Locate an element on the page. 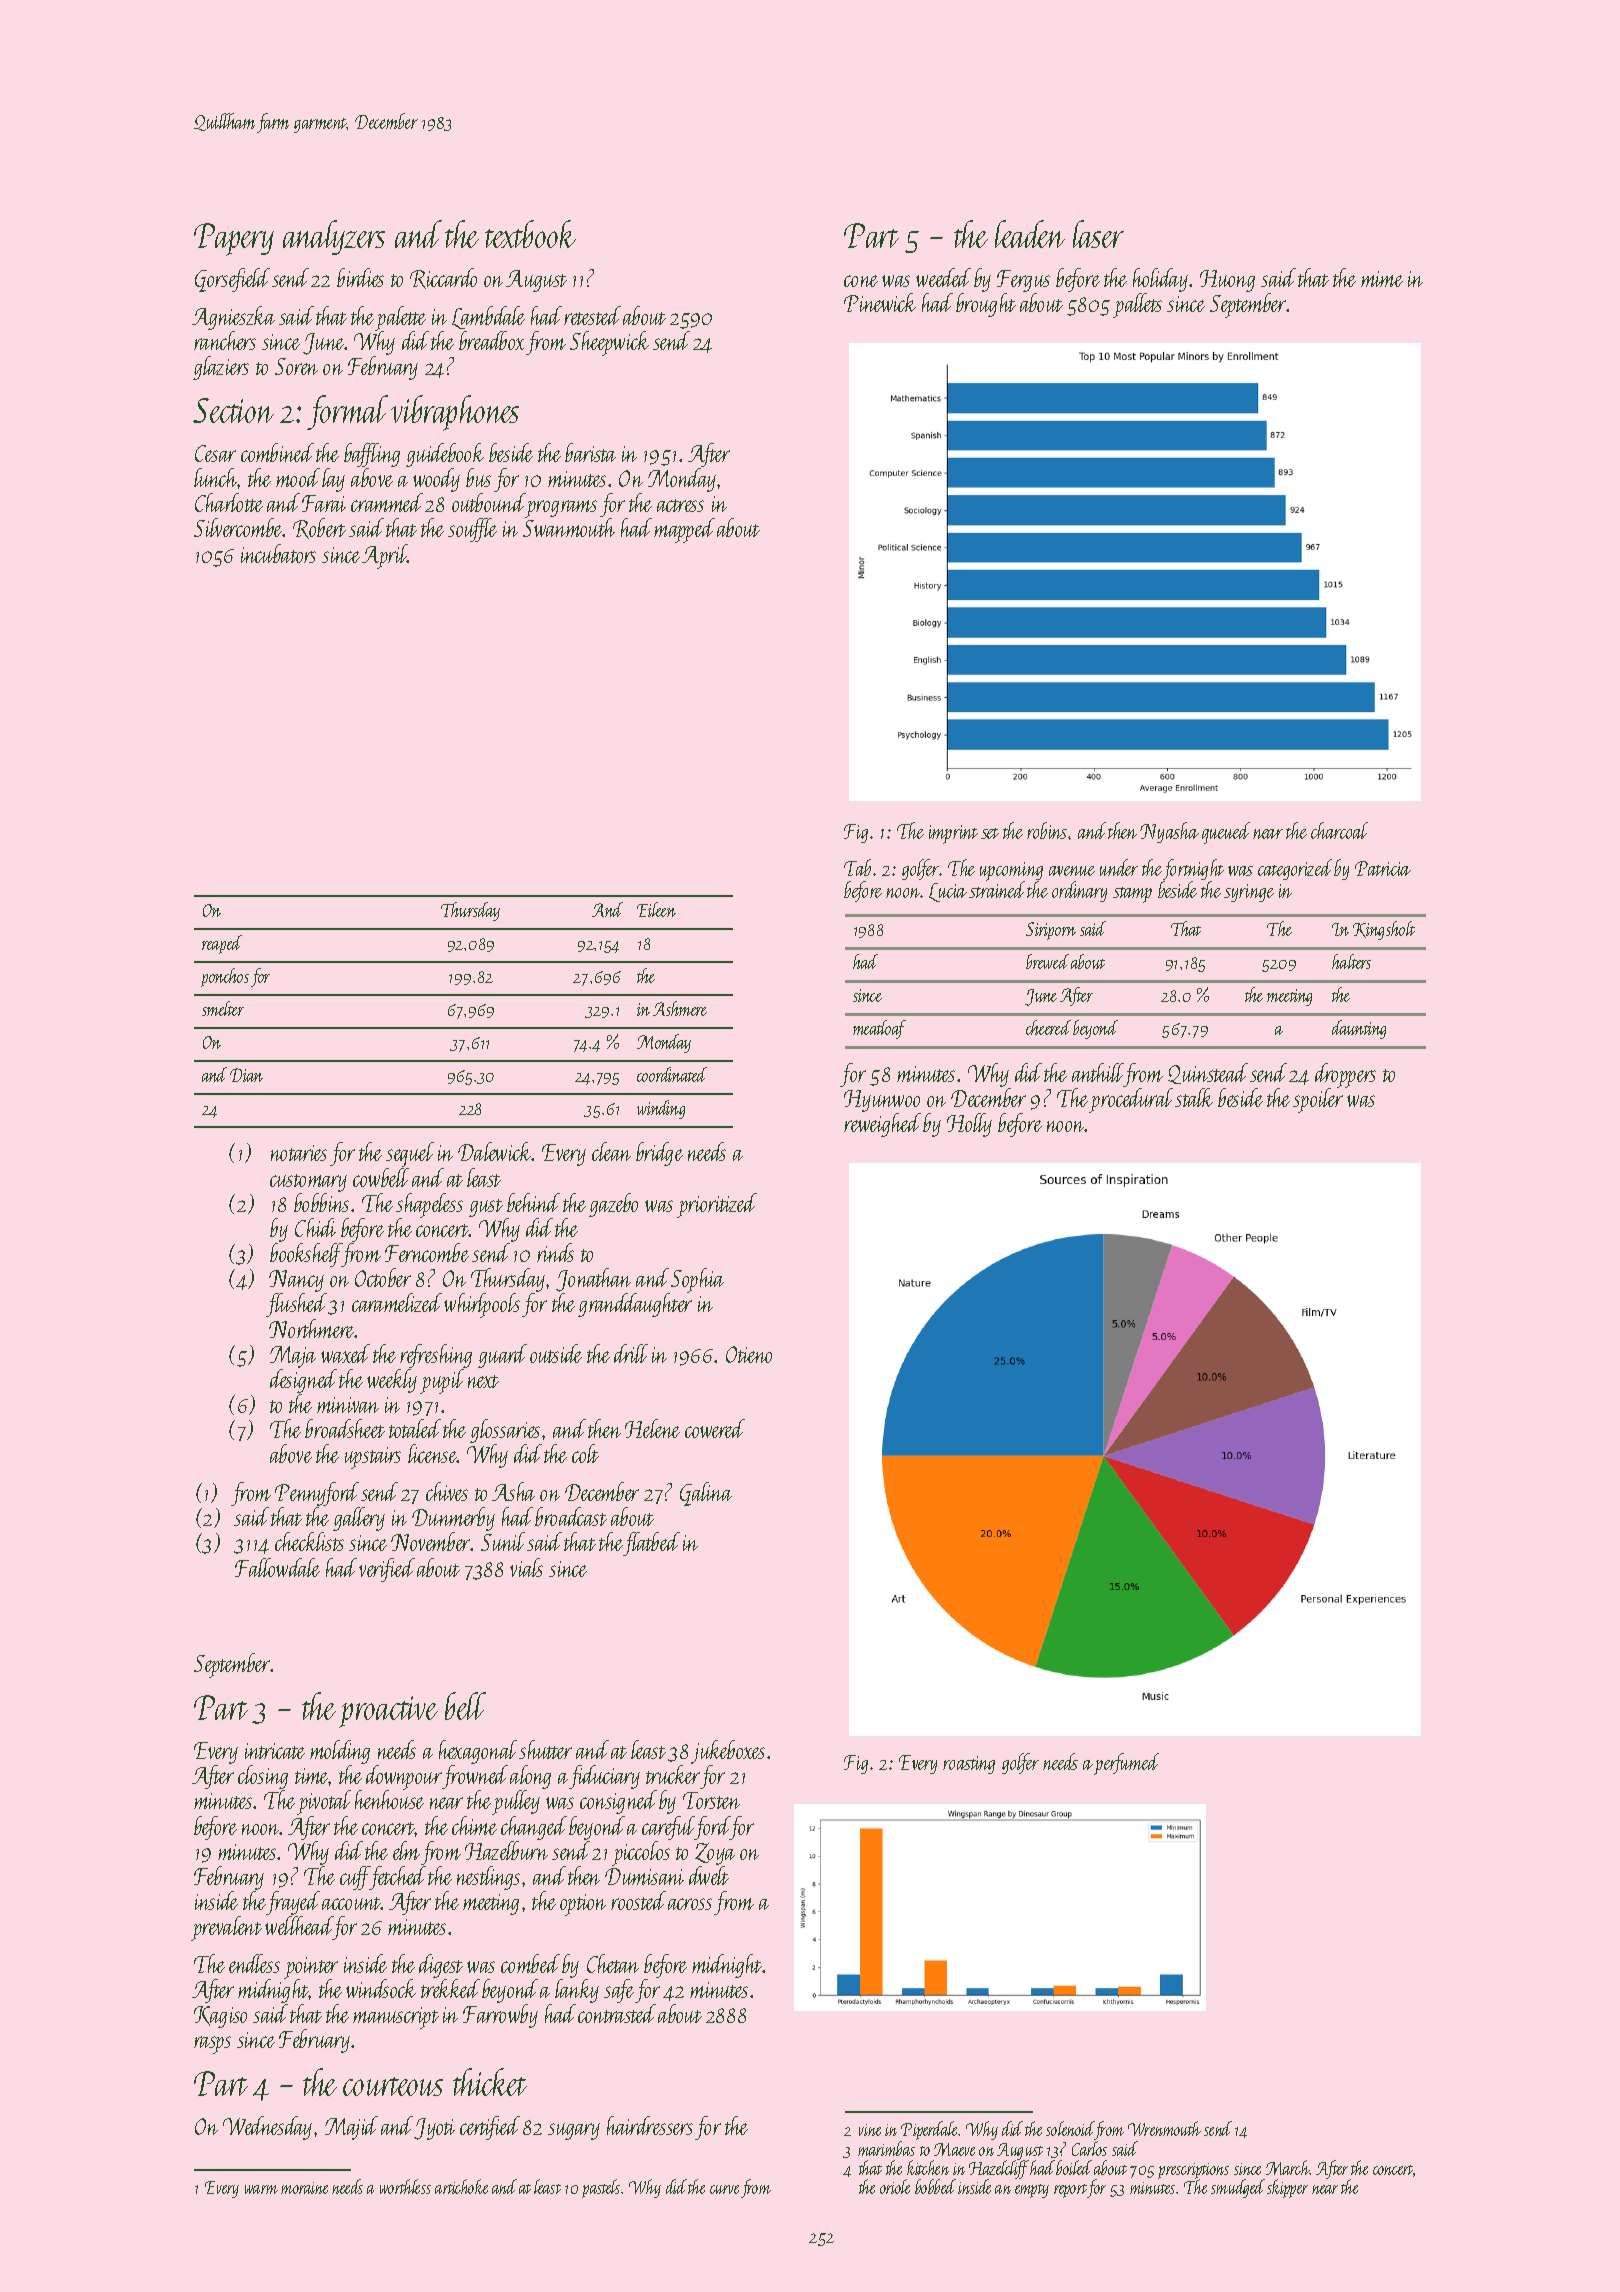  spoiler is located at coordinates (1318, 1100).
